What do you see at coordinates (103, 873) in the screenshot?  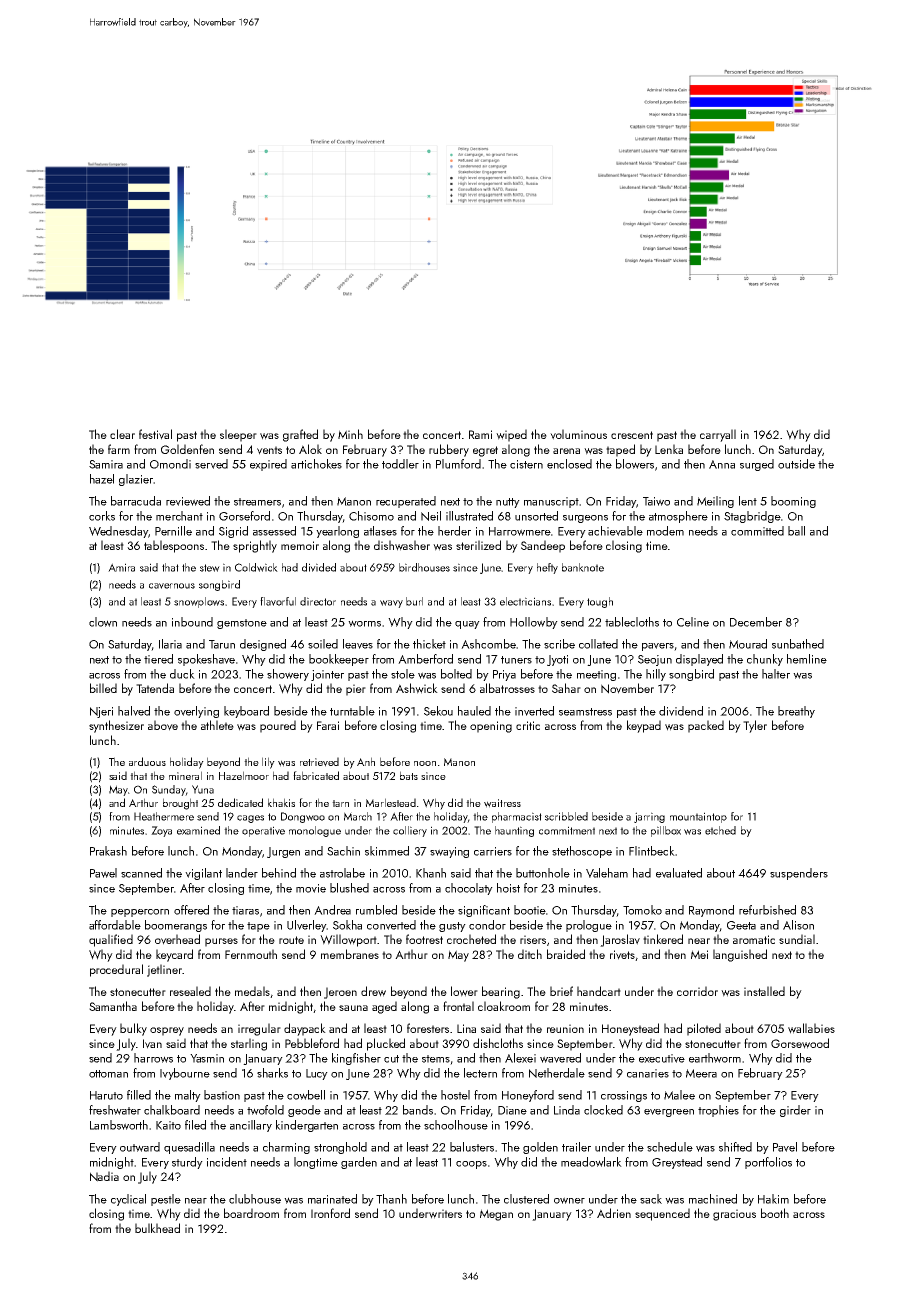 I see `Pawel` at bounding box center [103, 873].
